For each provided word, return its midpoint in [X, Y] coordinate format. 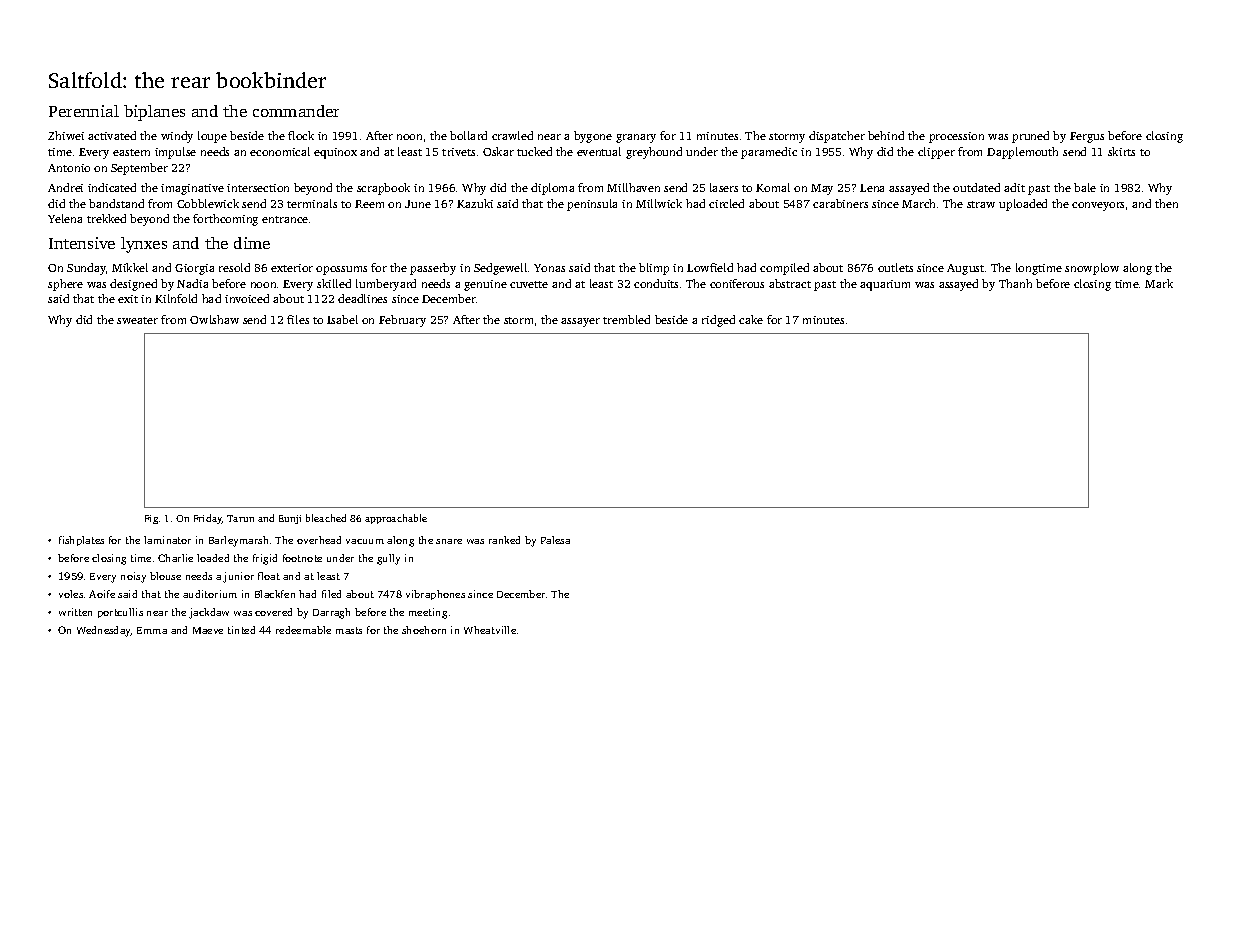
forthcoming [225, 220]
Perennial [84, 111]
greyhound [654, 153]
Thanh [1015, 283]
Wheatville [490, 630]
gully [388, 559]
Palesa [555, 540]
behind [886, 135]
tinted [241, 630]
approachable [396, 519]
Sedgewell [500, 269]
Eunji [290, 519]
